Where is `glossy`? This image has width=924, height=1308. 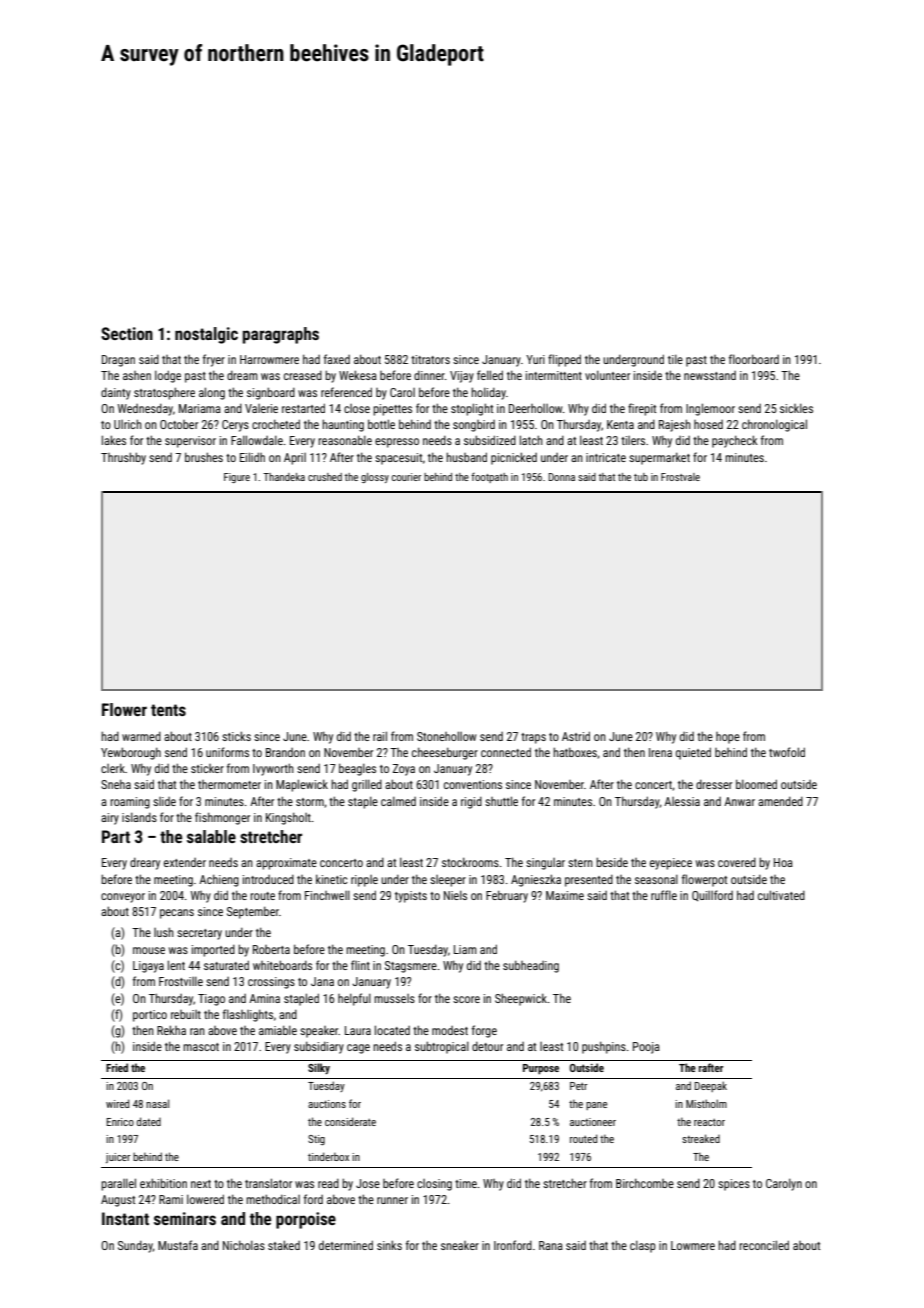
glossy is located at coordinates (375, 478).
